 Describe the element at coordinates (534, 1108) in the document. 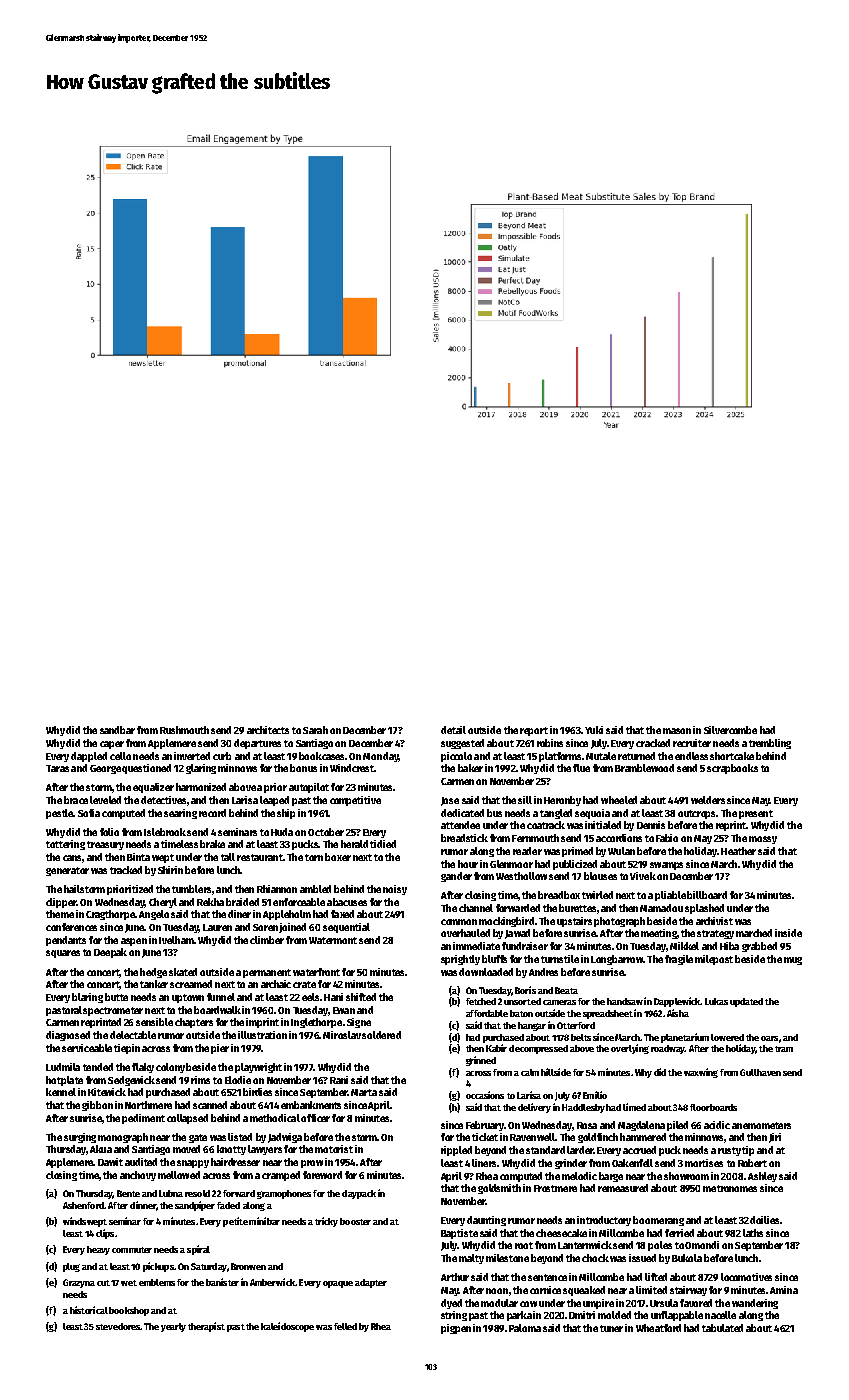

I see `delivery` at that location.
